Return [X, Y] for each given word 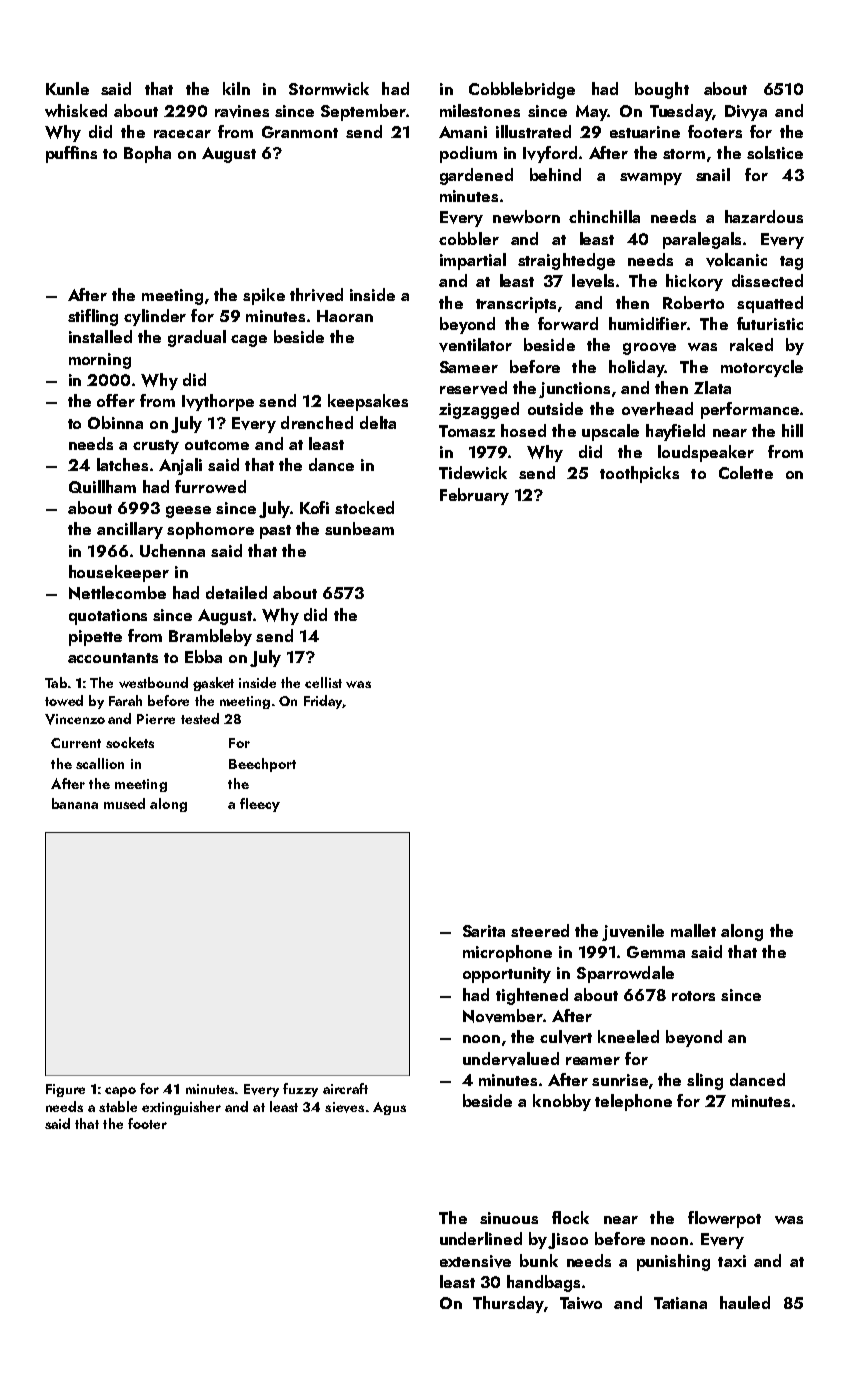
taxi [732, 1261]
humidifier [648, 323]
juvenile [633, 932]
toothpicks [639, 474]
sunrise [620, 1080]
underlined [481, 1238]
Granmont [300, 132]
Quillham [102, 486]
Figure [65, 1090]
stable [118, 1106]
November [503, 1016]
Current [76, 743]
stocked [364, 507]
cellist [323, 682]
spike [264, 296]
